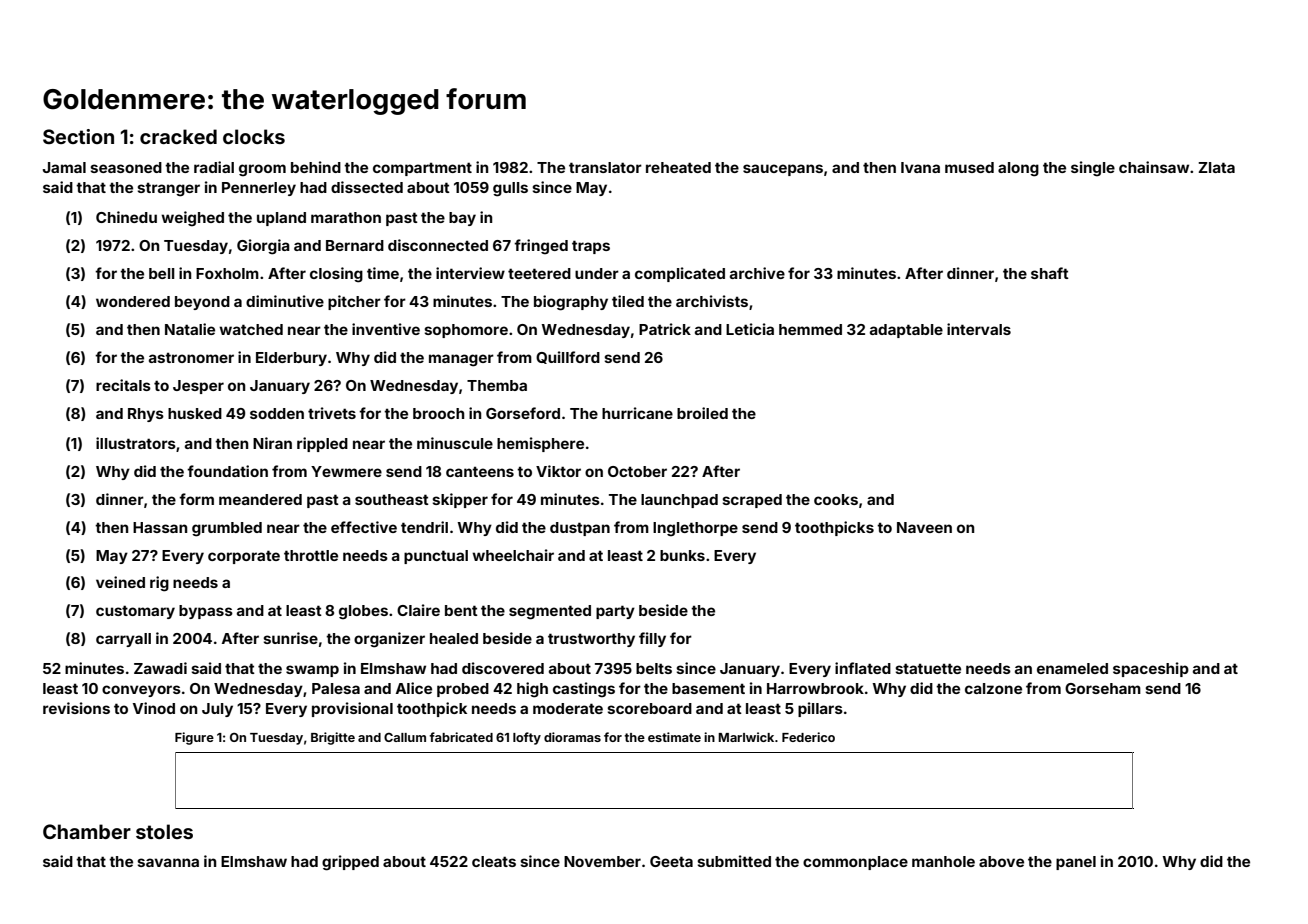 This screenshot has width=1308, height=924. I want to click on traps, so click(591, 247).
